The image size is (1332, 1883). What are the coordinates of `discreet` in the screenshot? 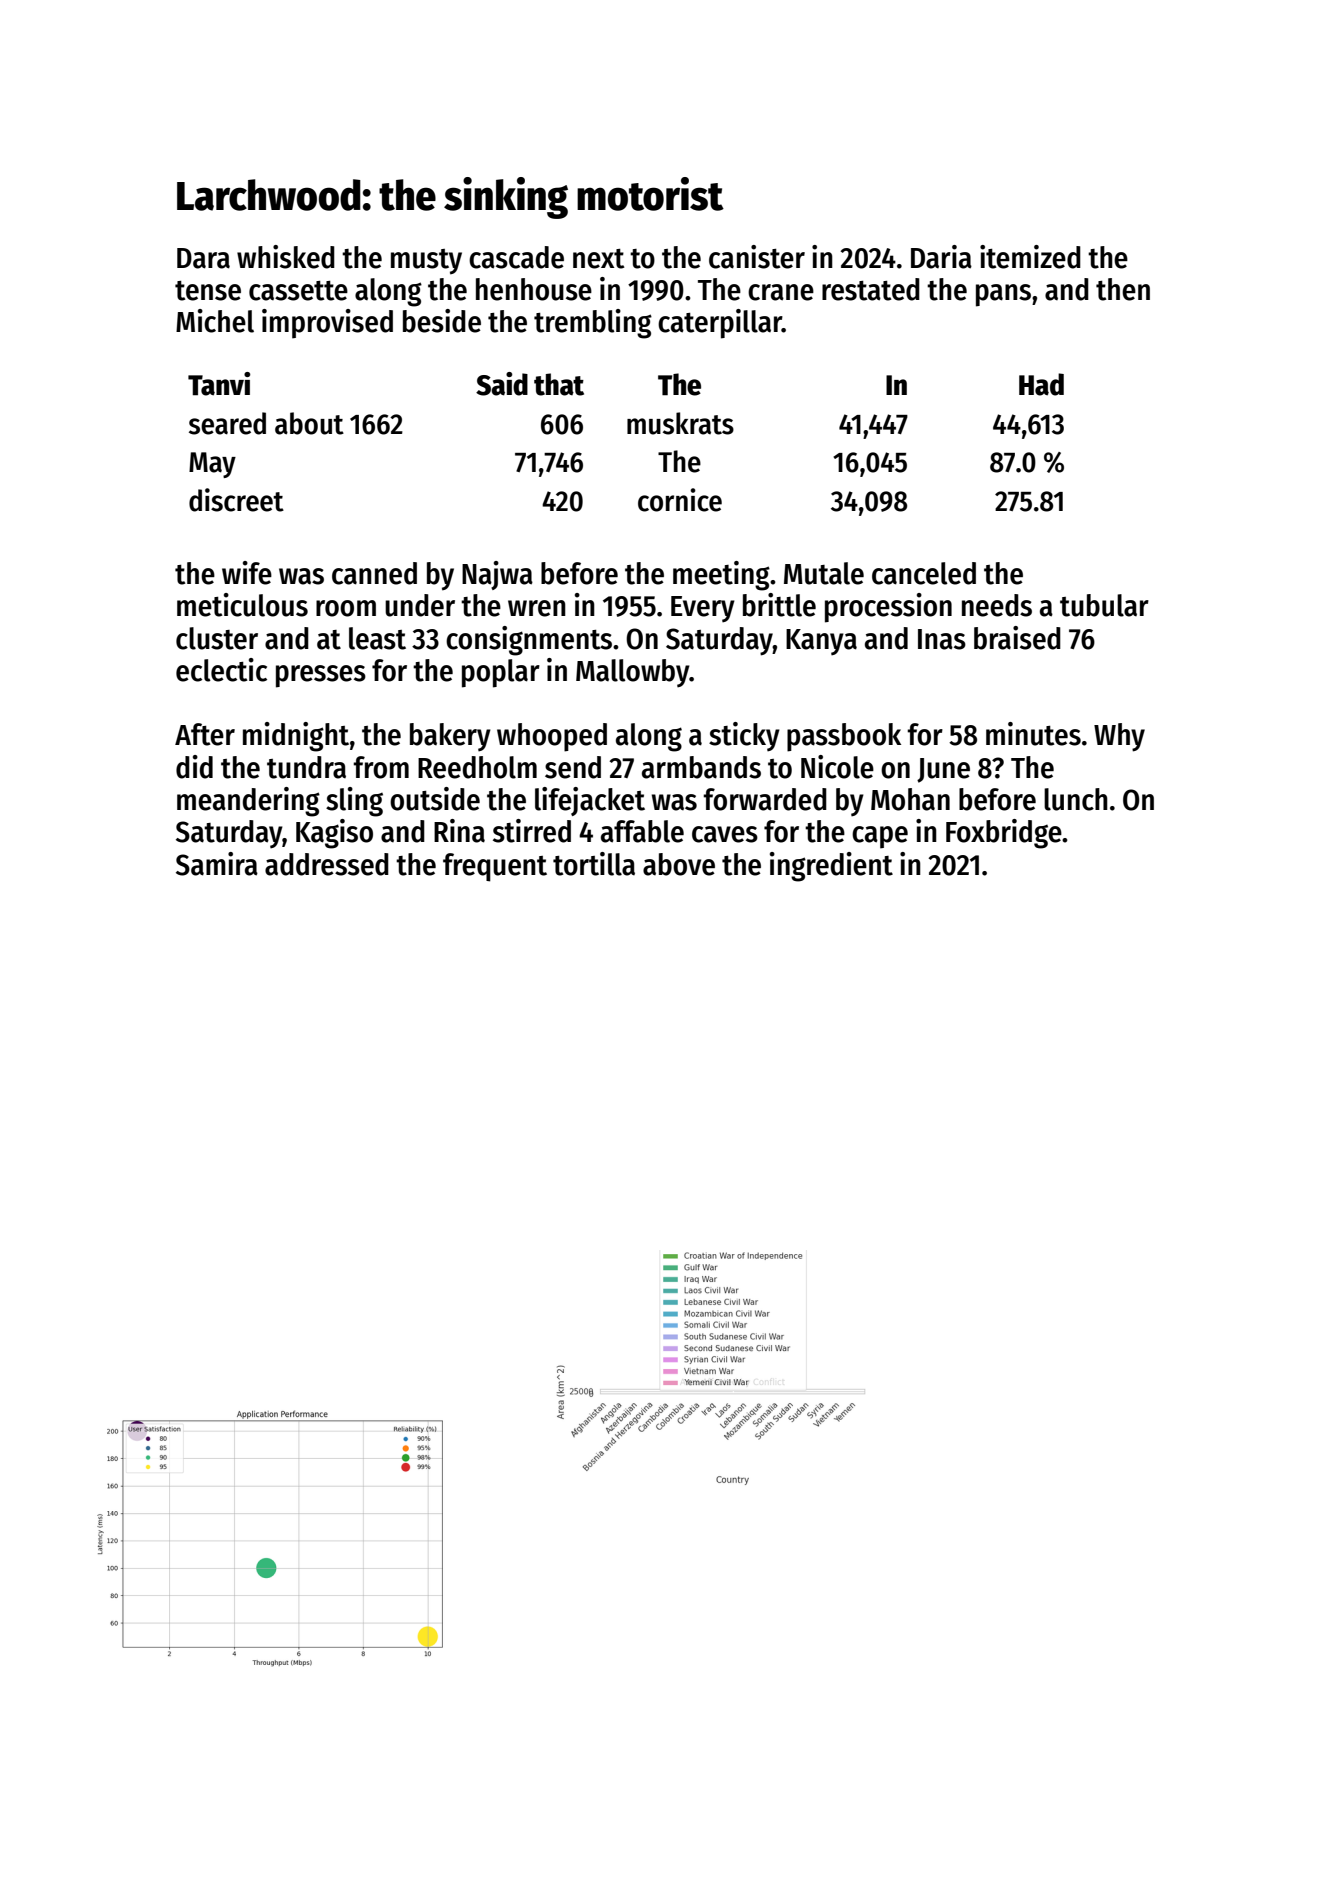 It's located at (236, 500).
